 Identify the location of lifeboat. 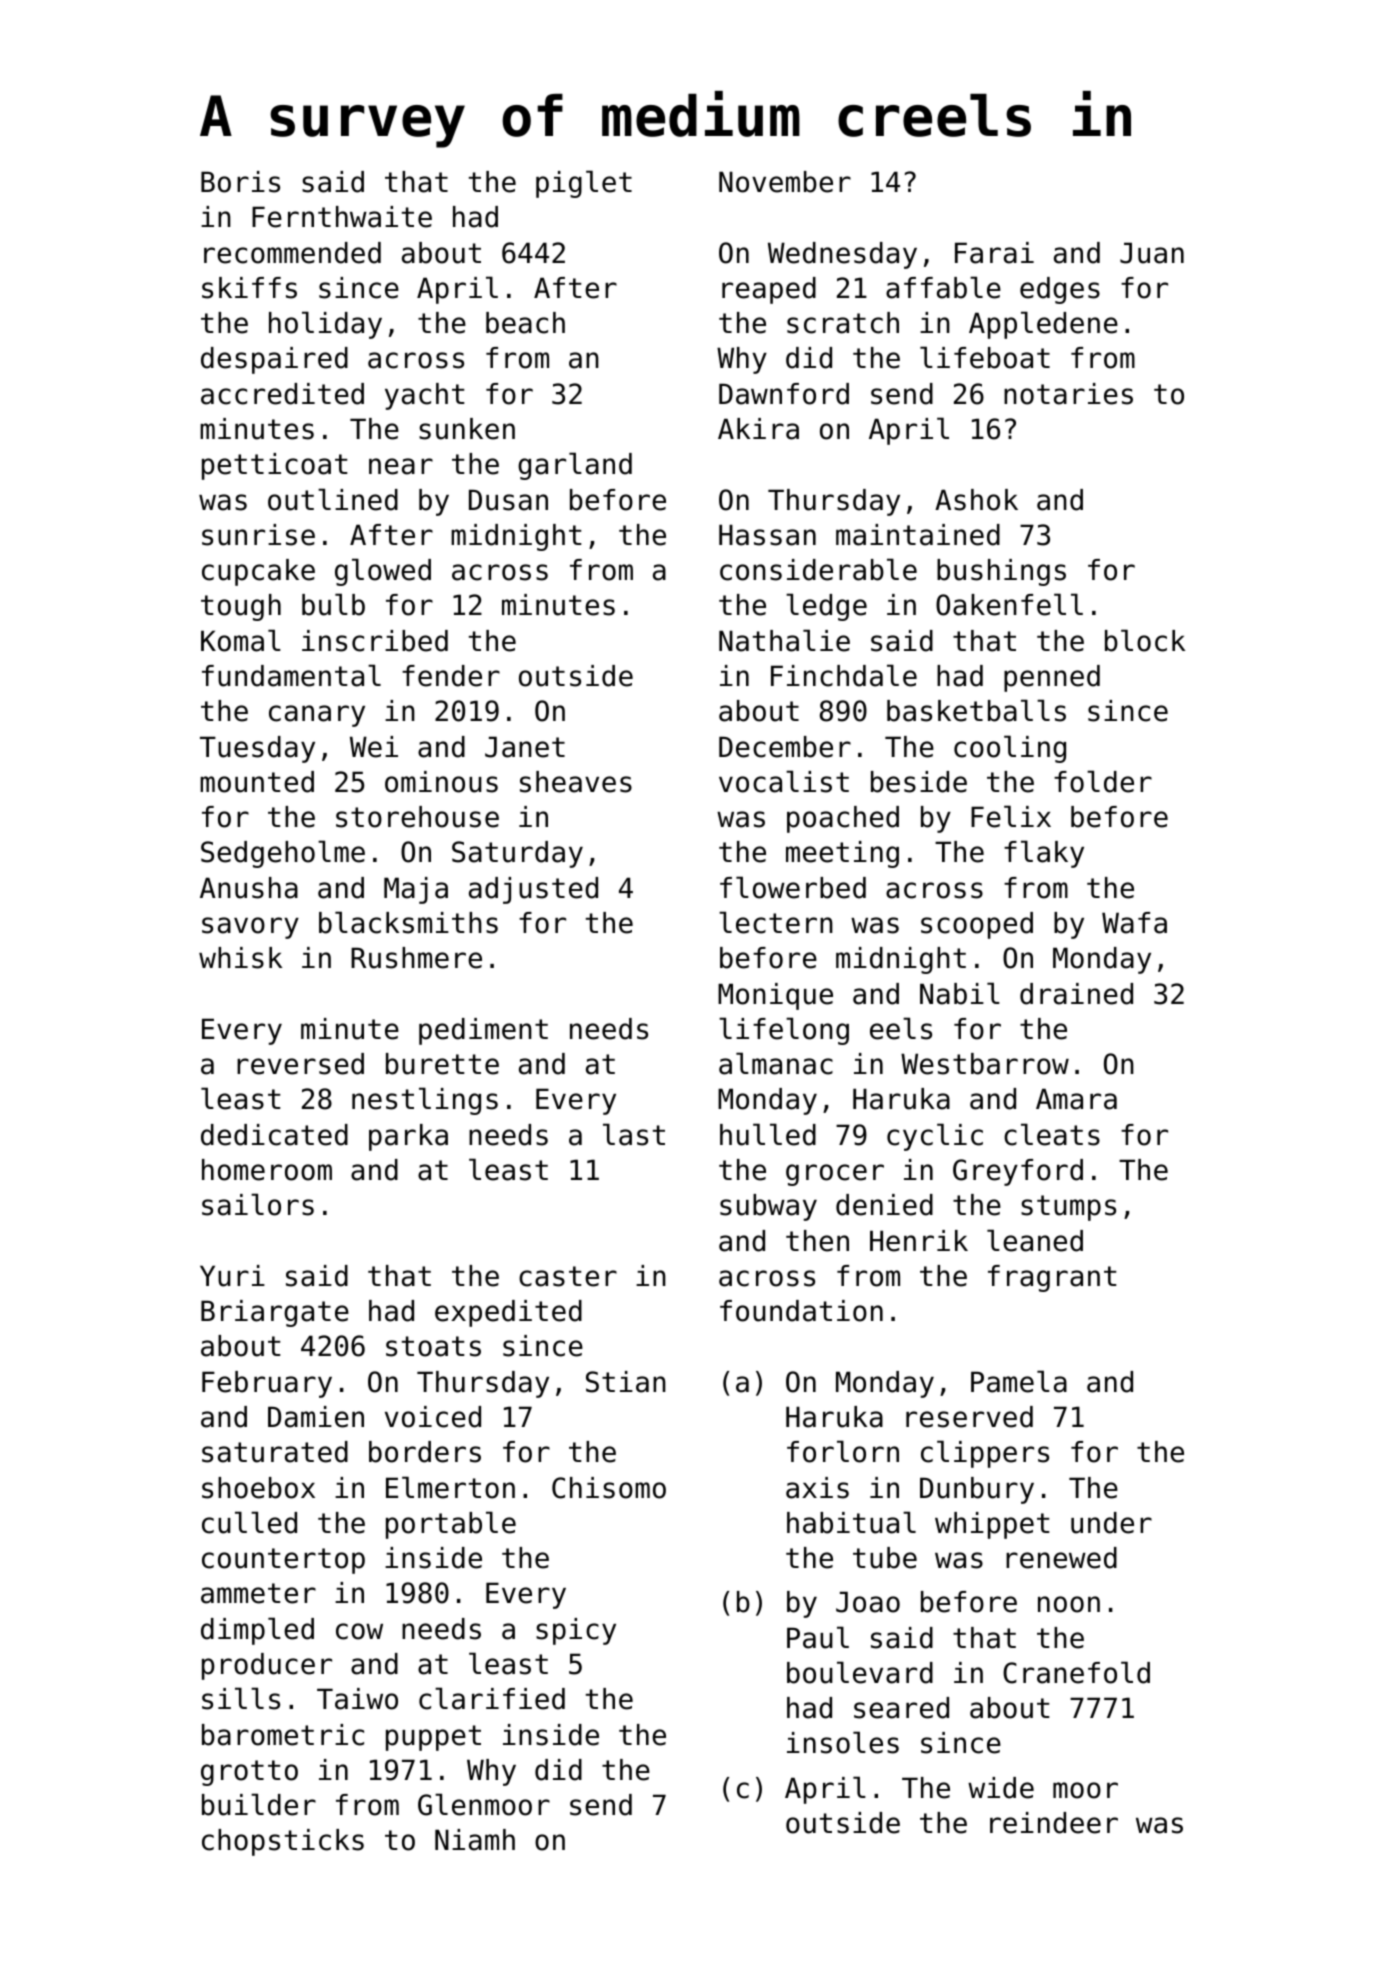
(985, 357).
